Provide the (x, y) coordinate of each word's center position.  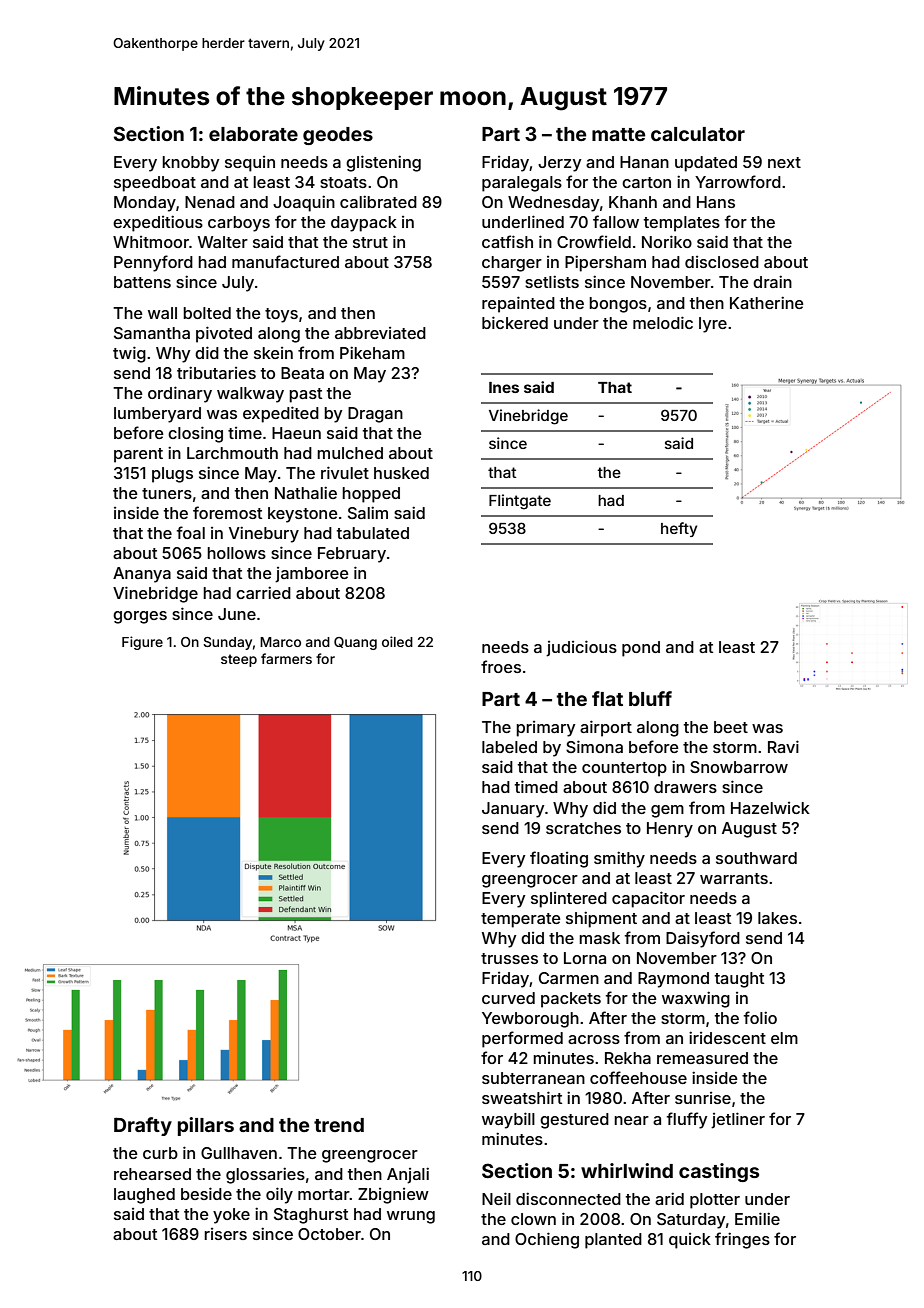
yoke (231, 1216)
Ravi (783, 746)
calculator (698, 134)
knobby (190, 164)
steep (239, 660)
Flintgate (520, 502)
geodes (338, 136)
